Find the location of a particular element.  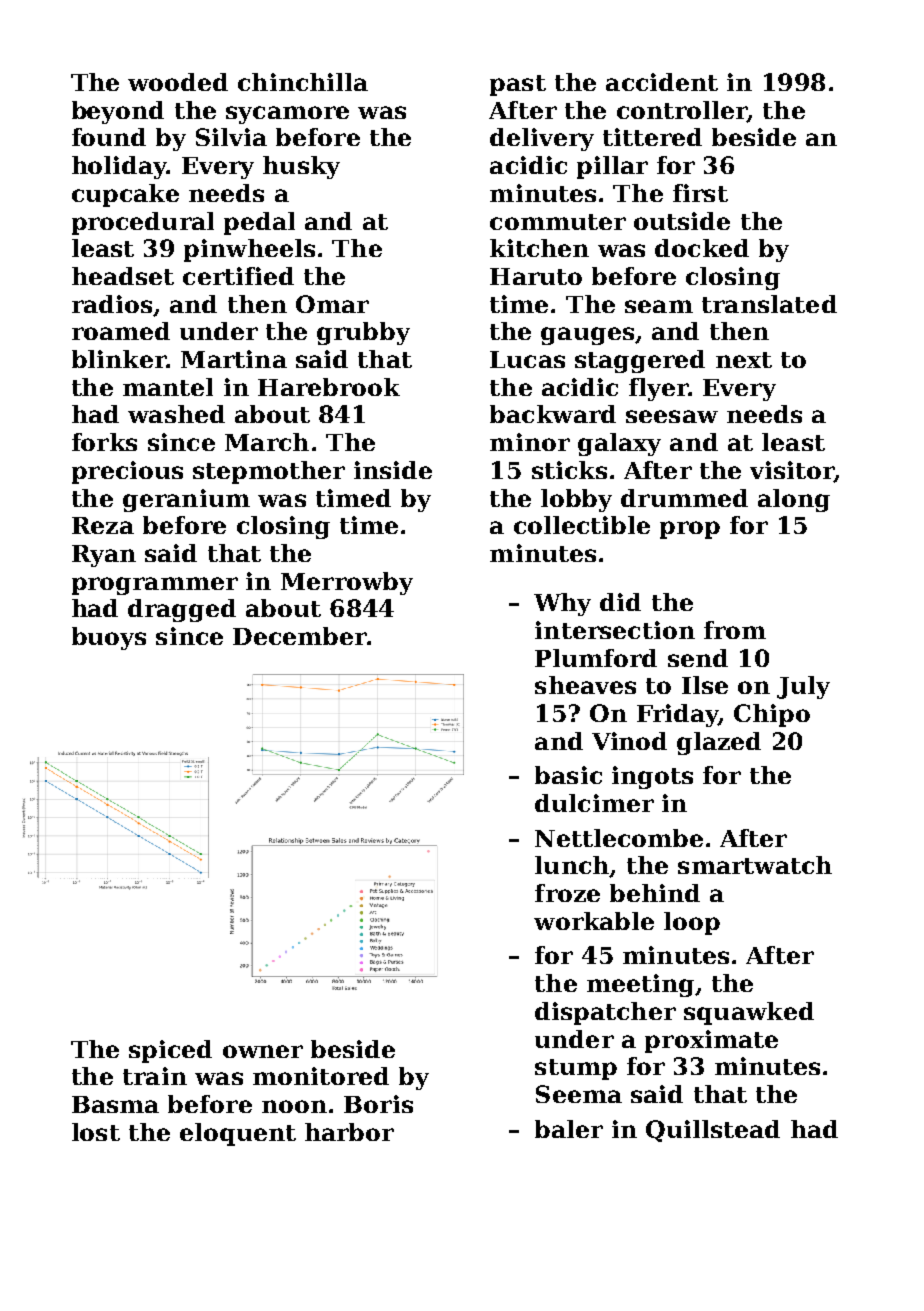

basic is located at coordinates (568, 775).
